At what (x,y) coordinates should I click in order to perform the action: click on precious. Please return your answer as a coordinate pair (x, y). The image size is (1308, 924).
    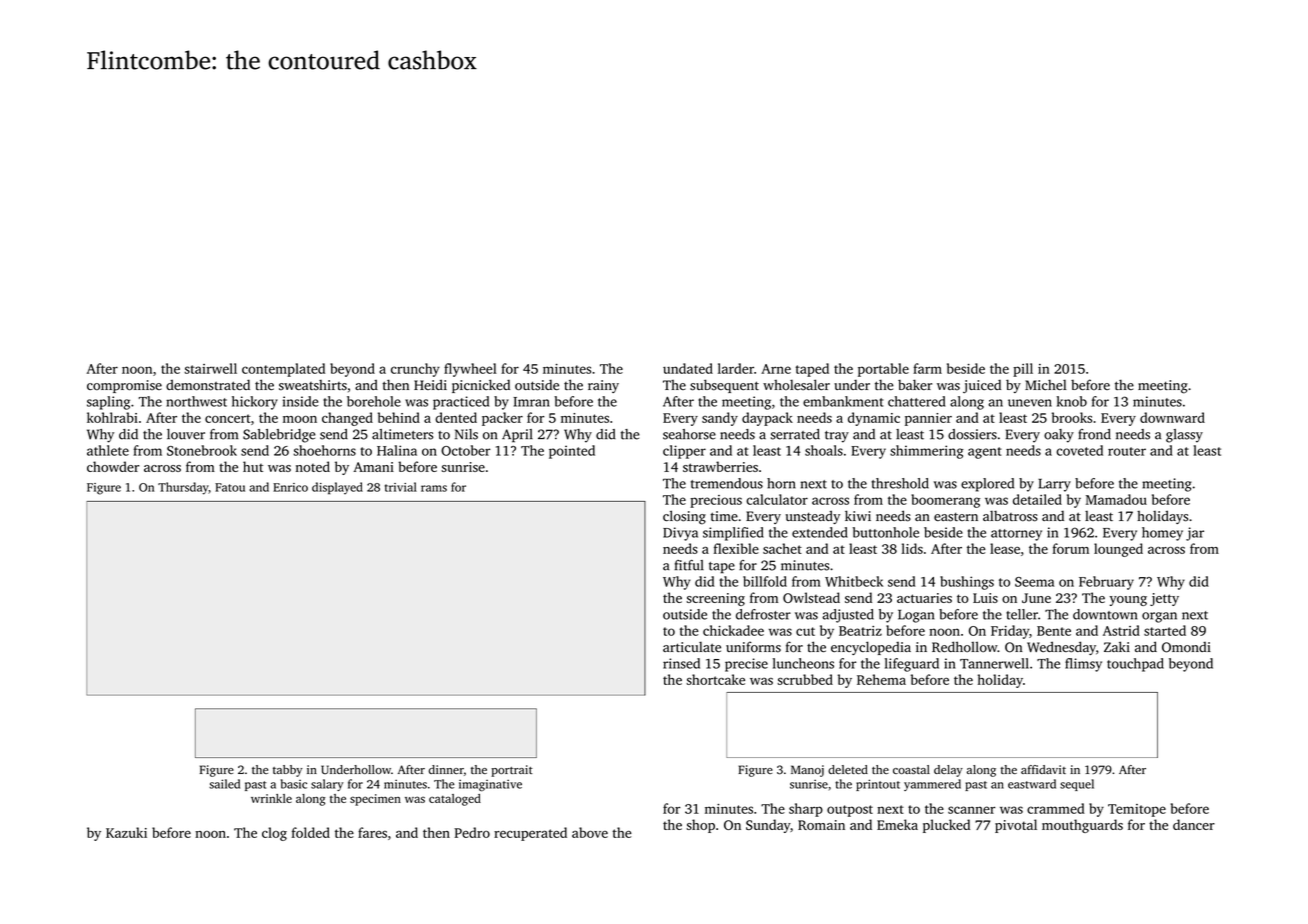
    Looking at the image, I should click on (716, 501).
